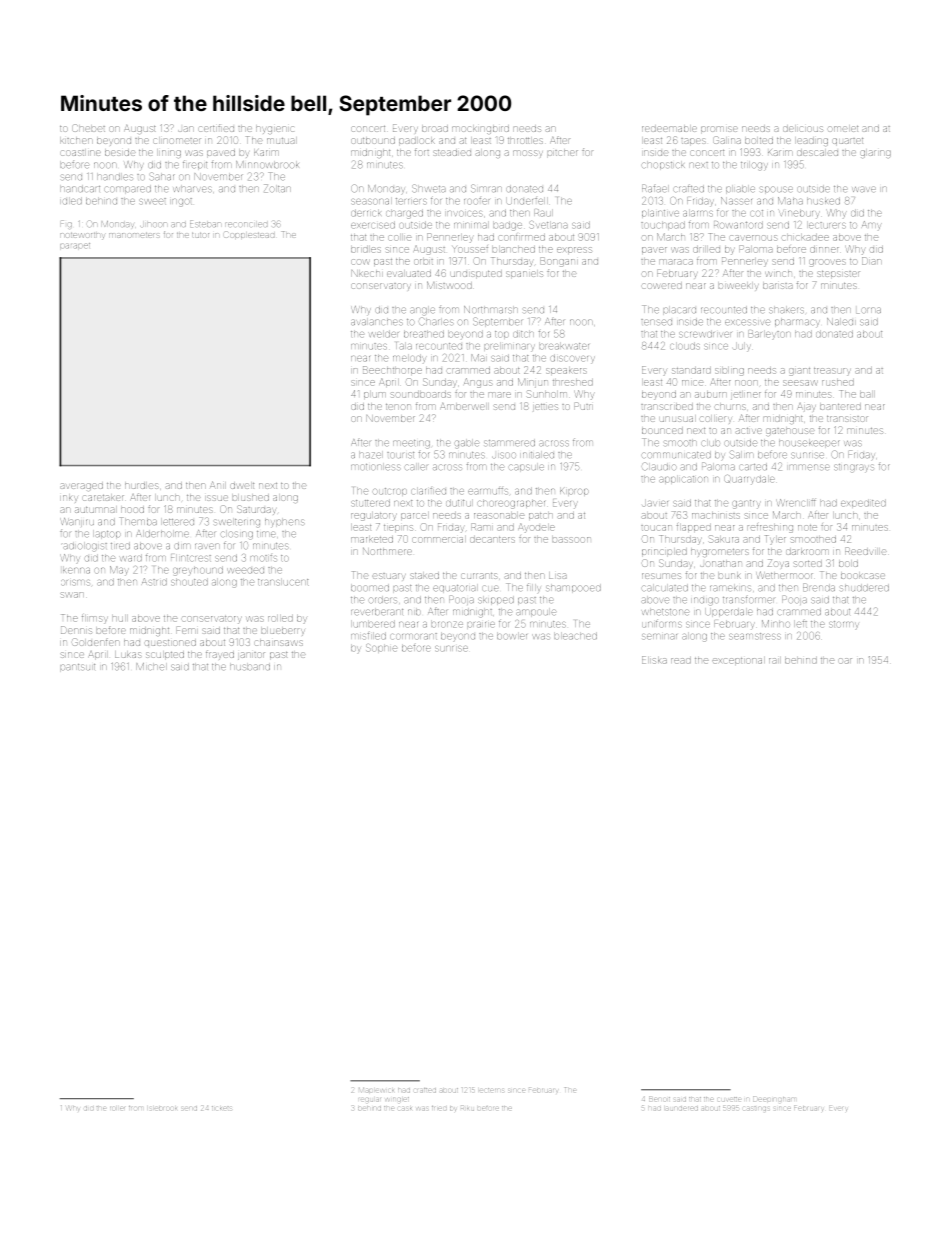  I want to click on omelet, so click(843, 129).
